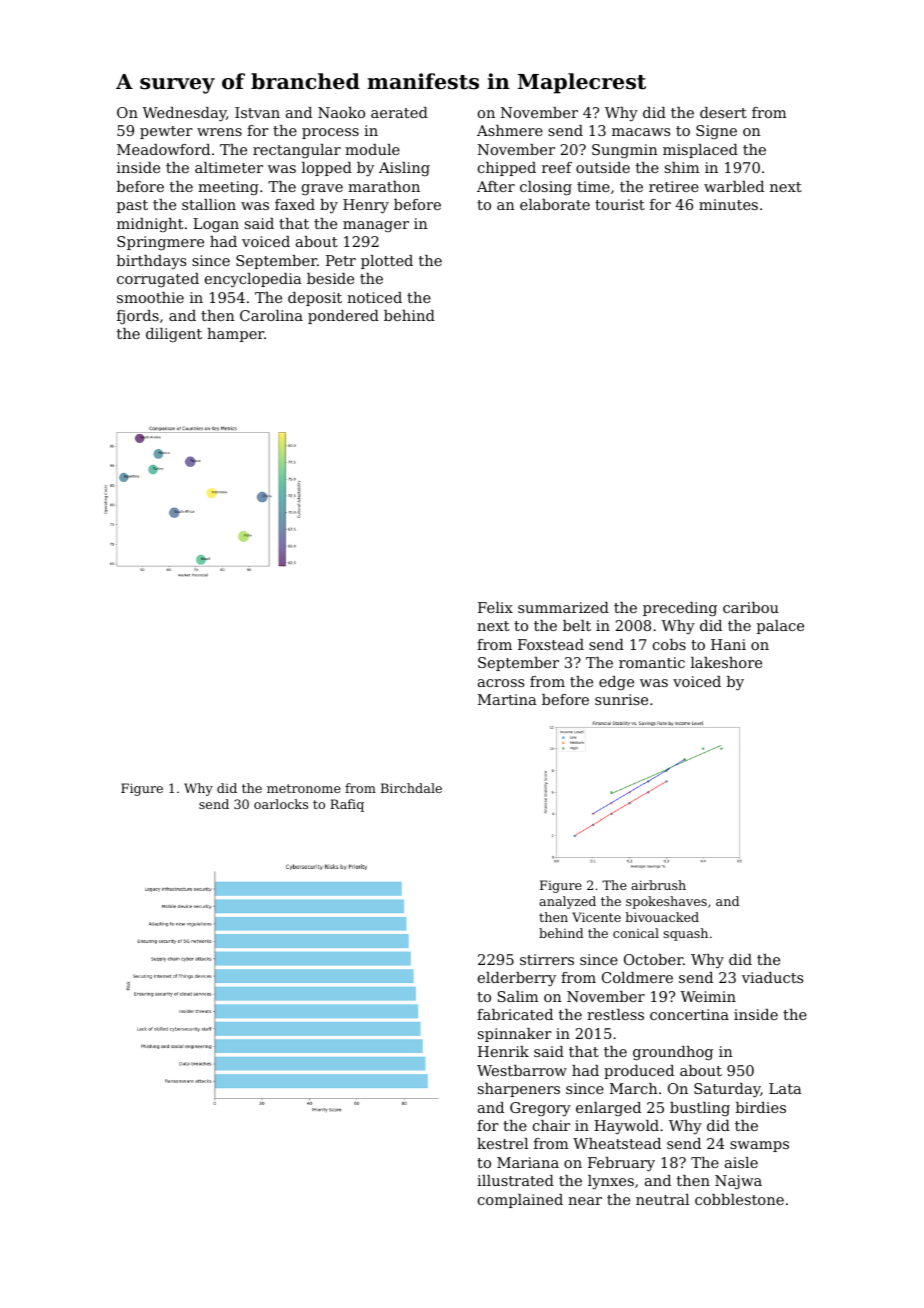 The image size is (924, 1308). What do you see at coordinates (281, 804) in the image?
I see `oarlocks` at bounding box center [281, 804].
